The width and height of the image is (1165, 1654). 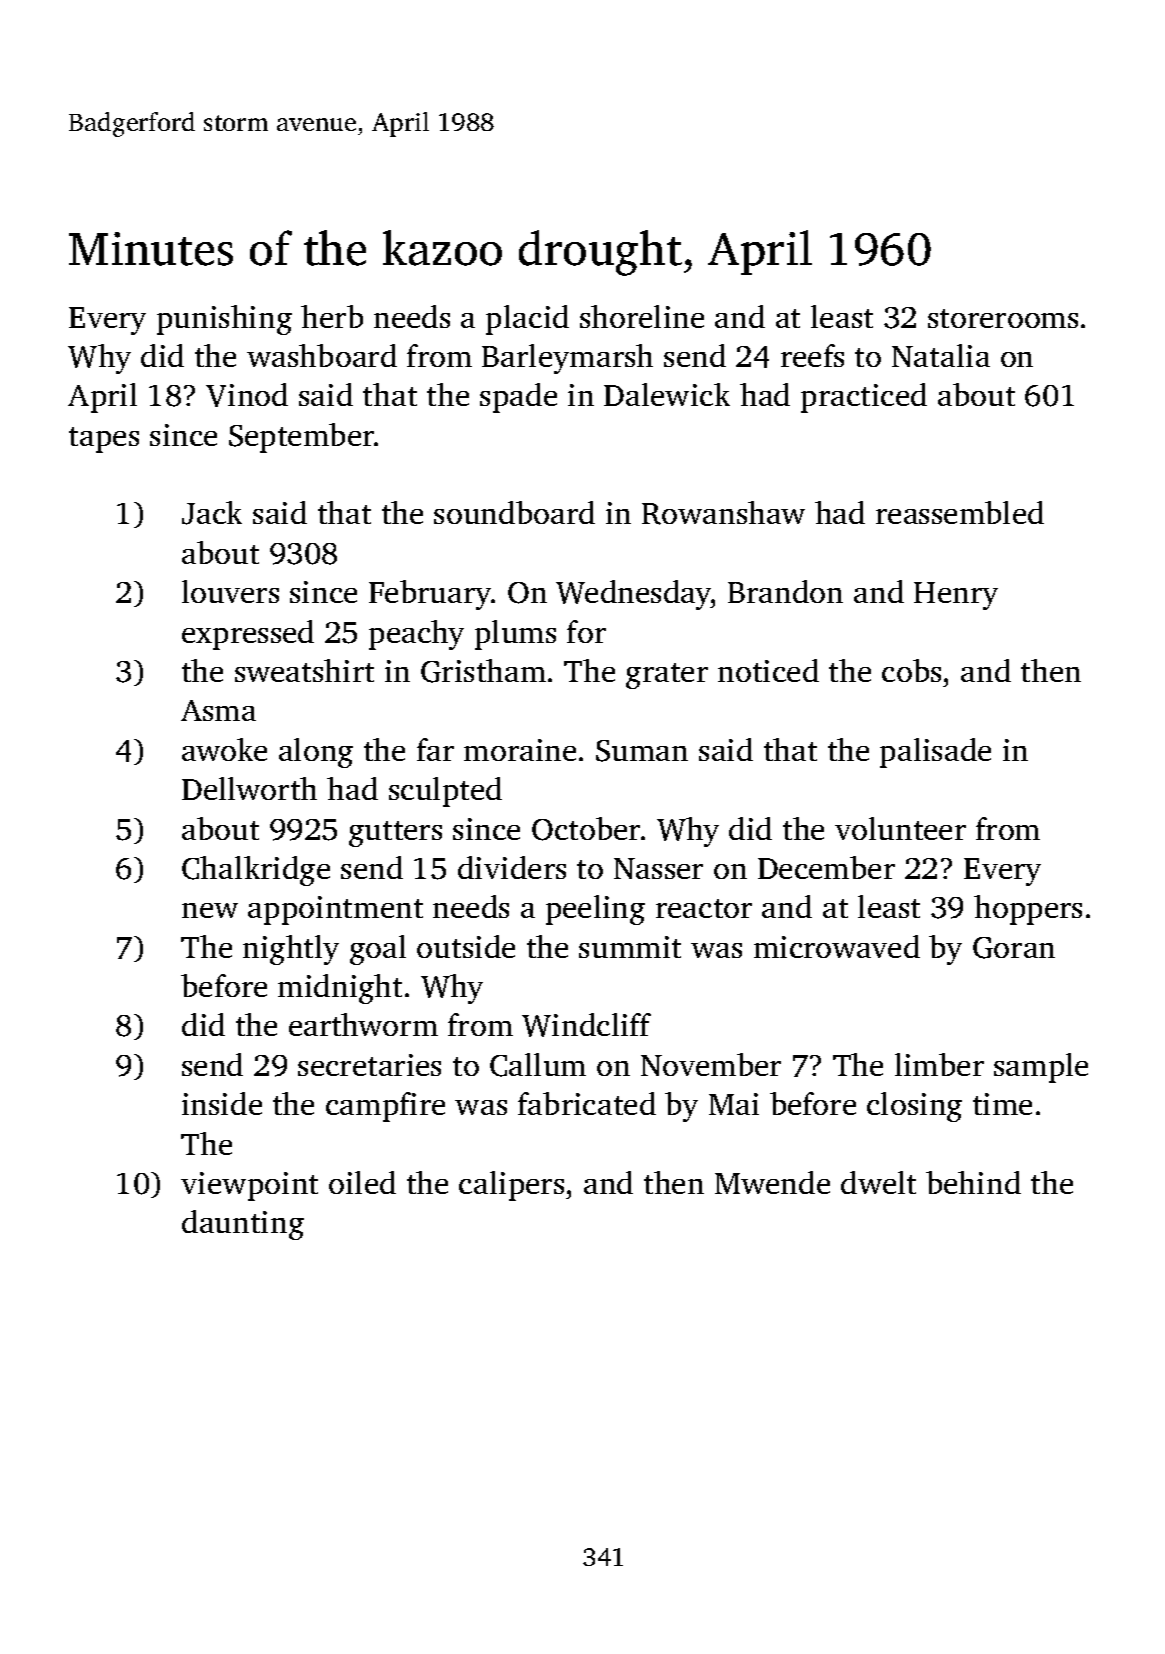 What do you see at coordinates (466, 946) in the image?
I see `outside` at bounding box center [466, 946].
